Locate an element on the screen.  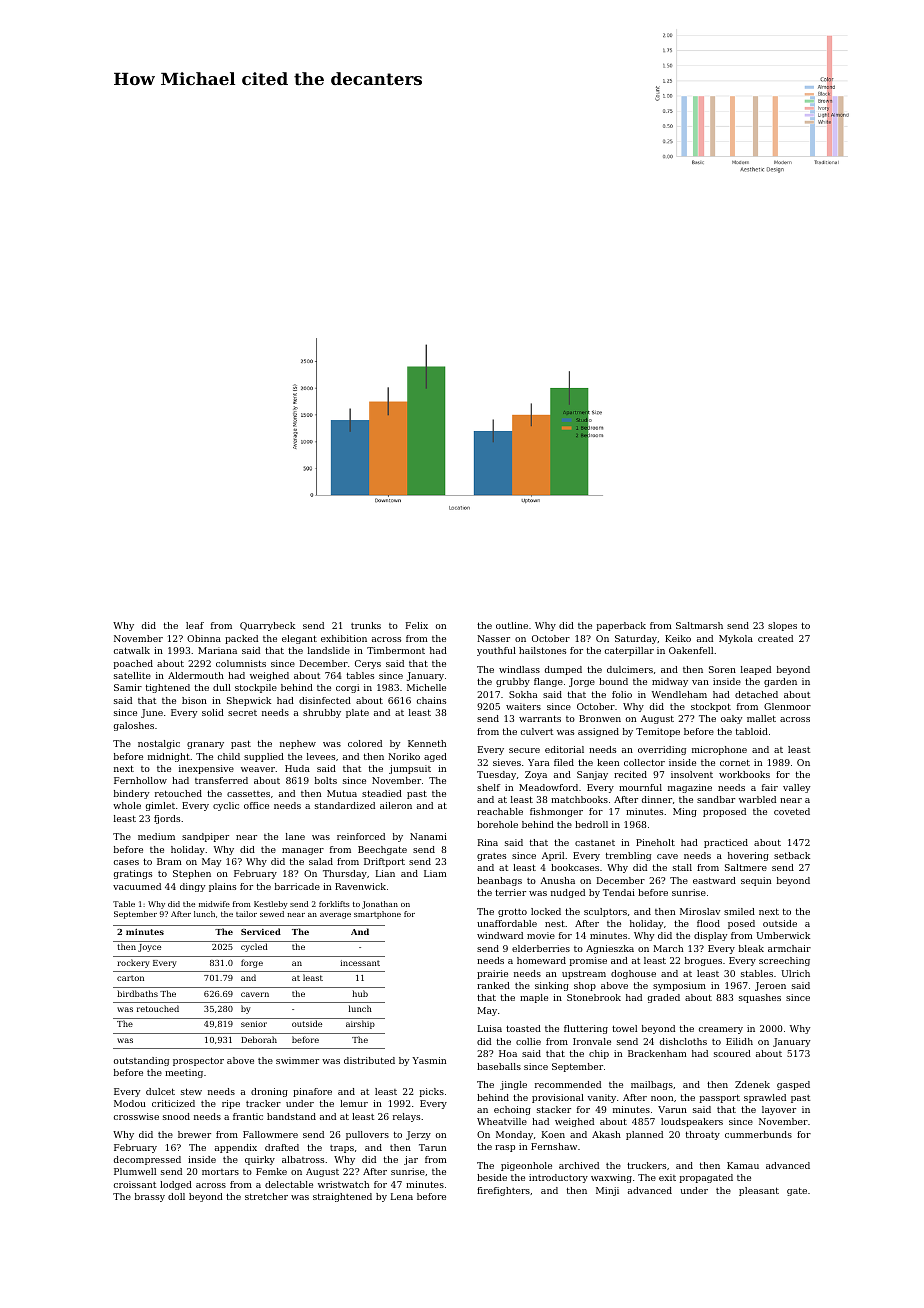
packed is located at coordinates (241, 639).
